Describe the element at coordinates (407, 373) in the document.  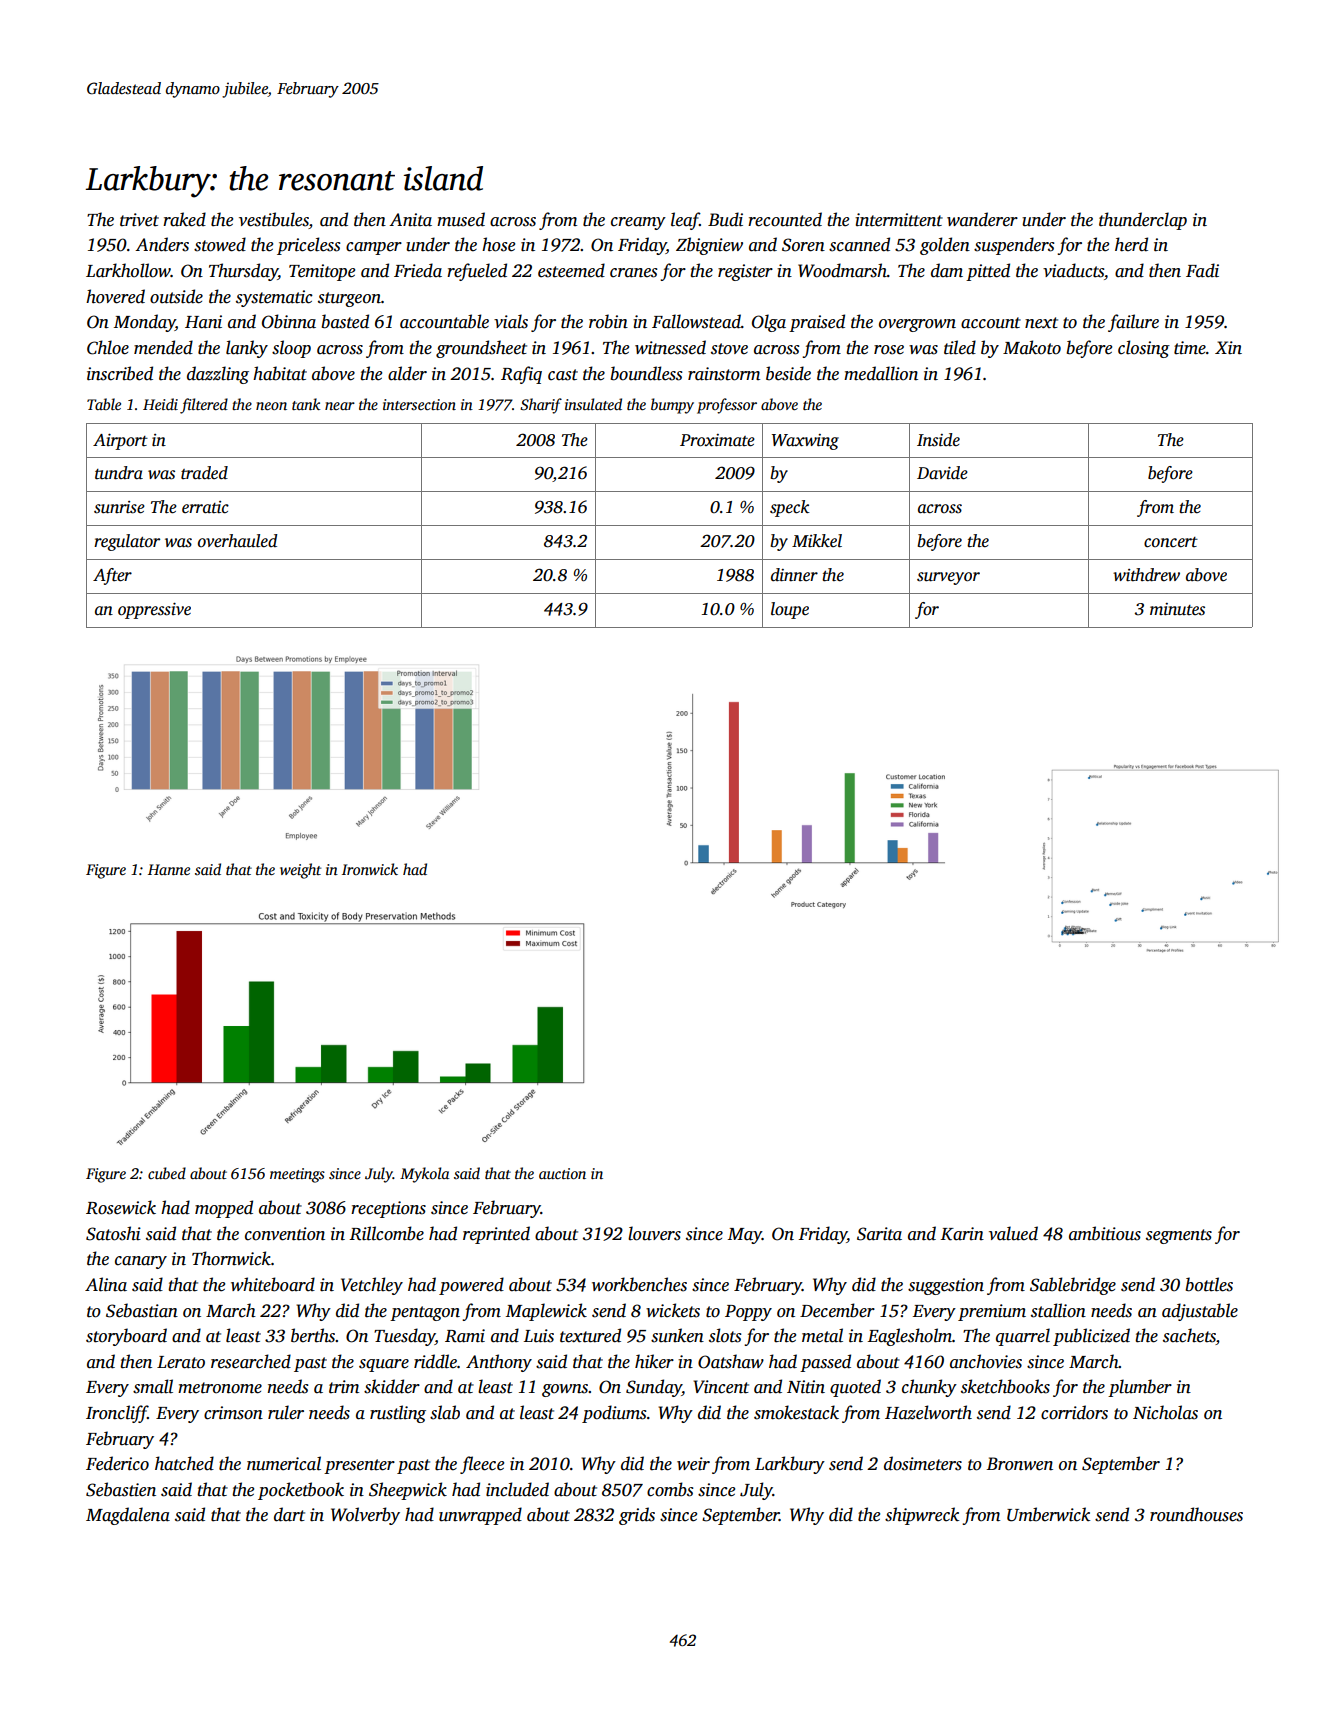
I see `alder` at that location.
